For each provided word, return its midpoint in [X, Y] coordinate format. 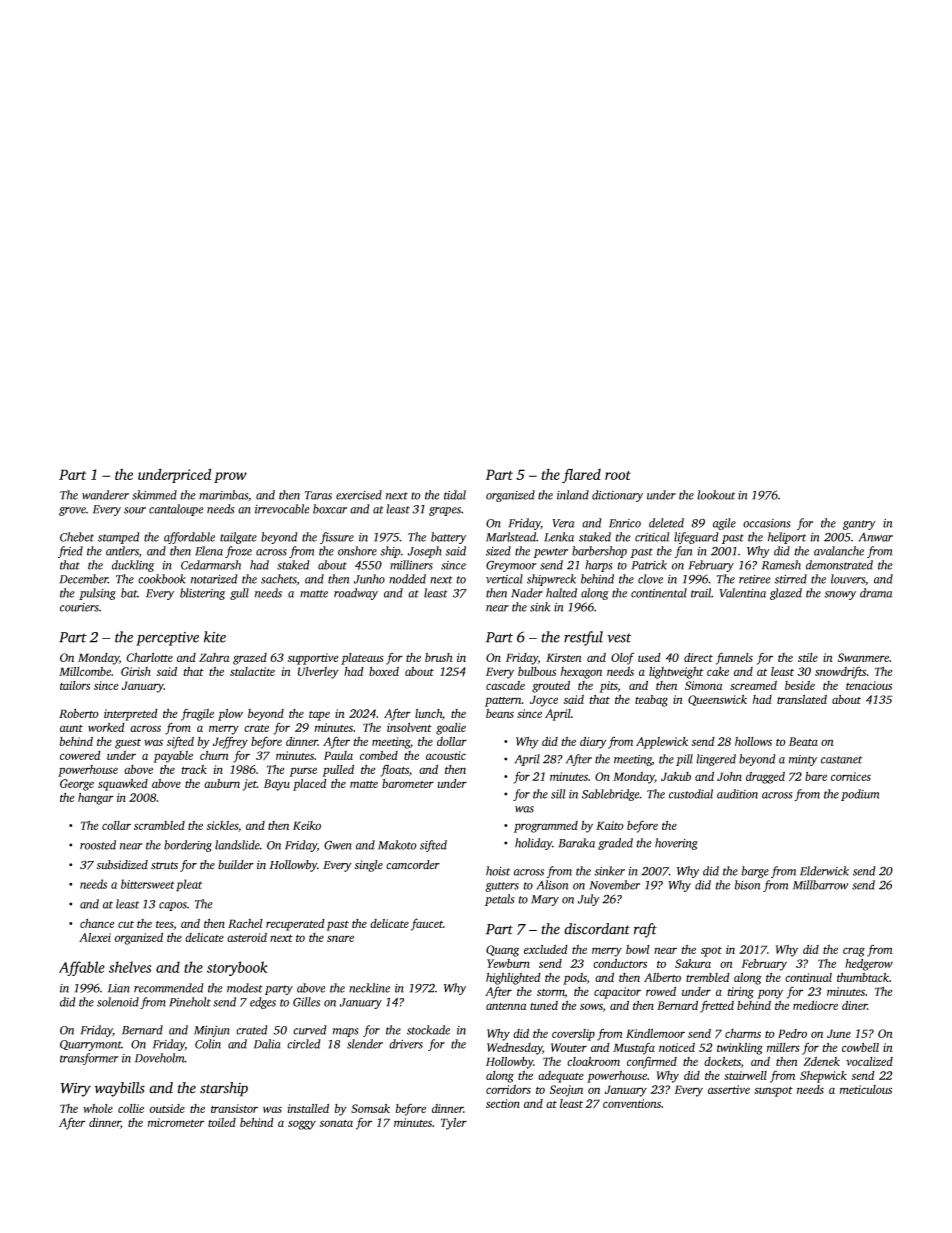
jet [250, 785]
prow [230, 477]
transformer [89, 1059]
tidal [455, 495]
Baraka [577, 843]
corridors [508, 1089]
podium [860, 795]
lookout [716, 495]
